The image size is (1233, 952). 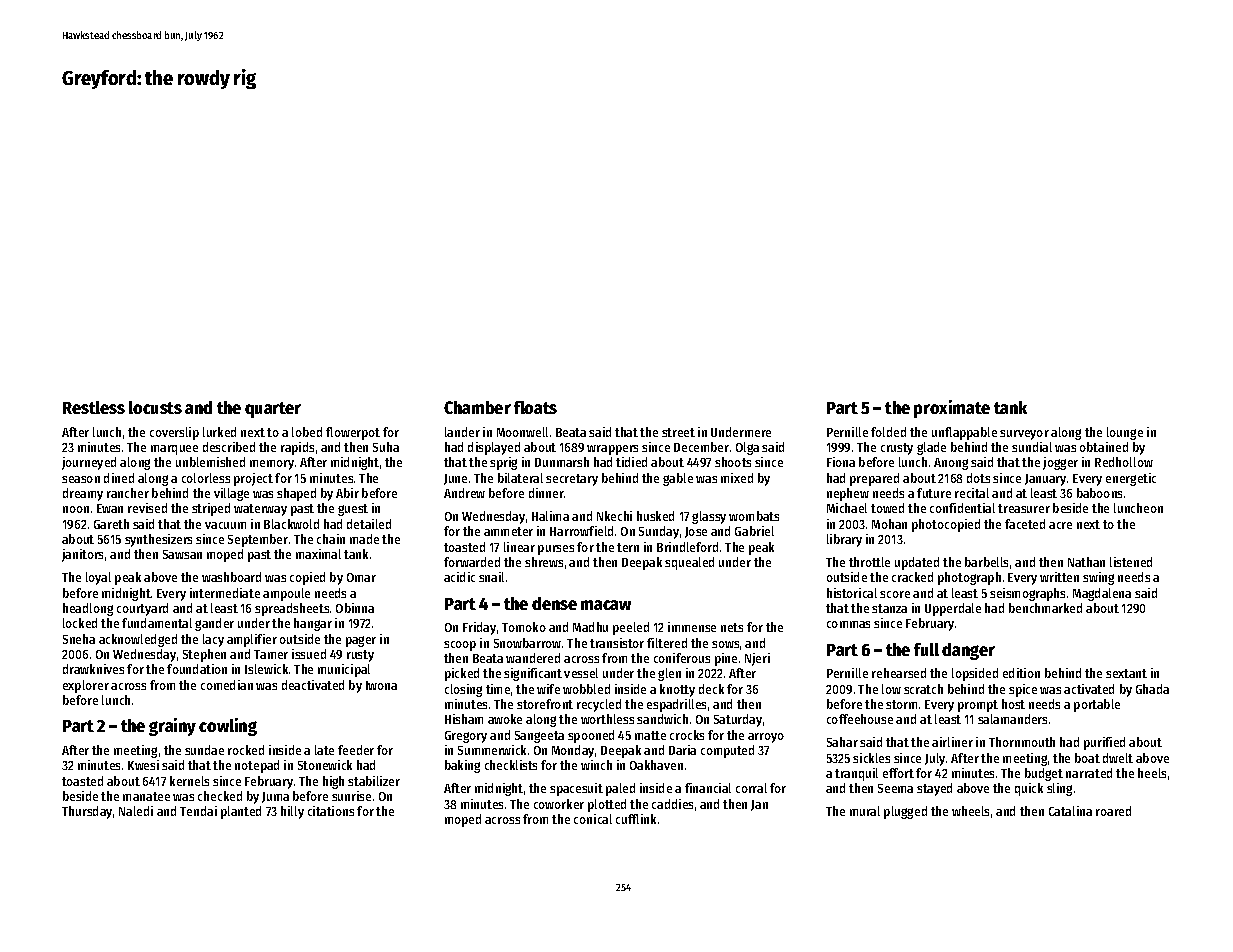 I want to click on plugged, so click(x=905, y=812).
